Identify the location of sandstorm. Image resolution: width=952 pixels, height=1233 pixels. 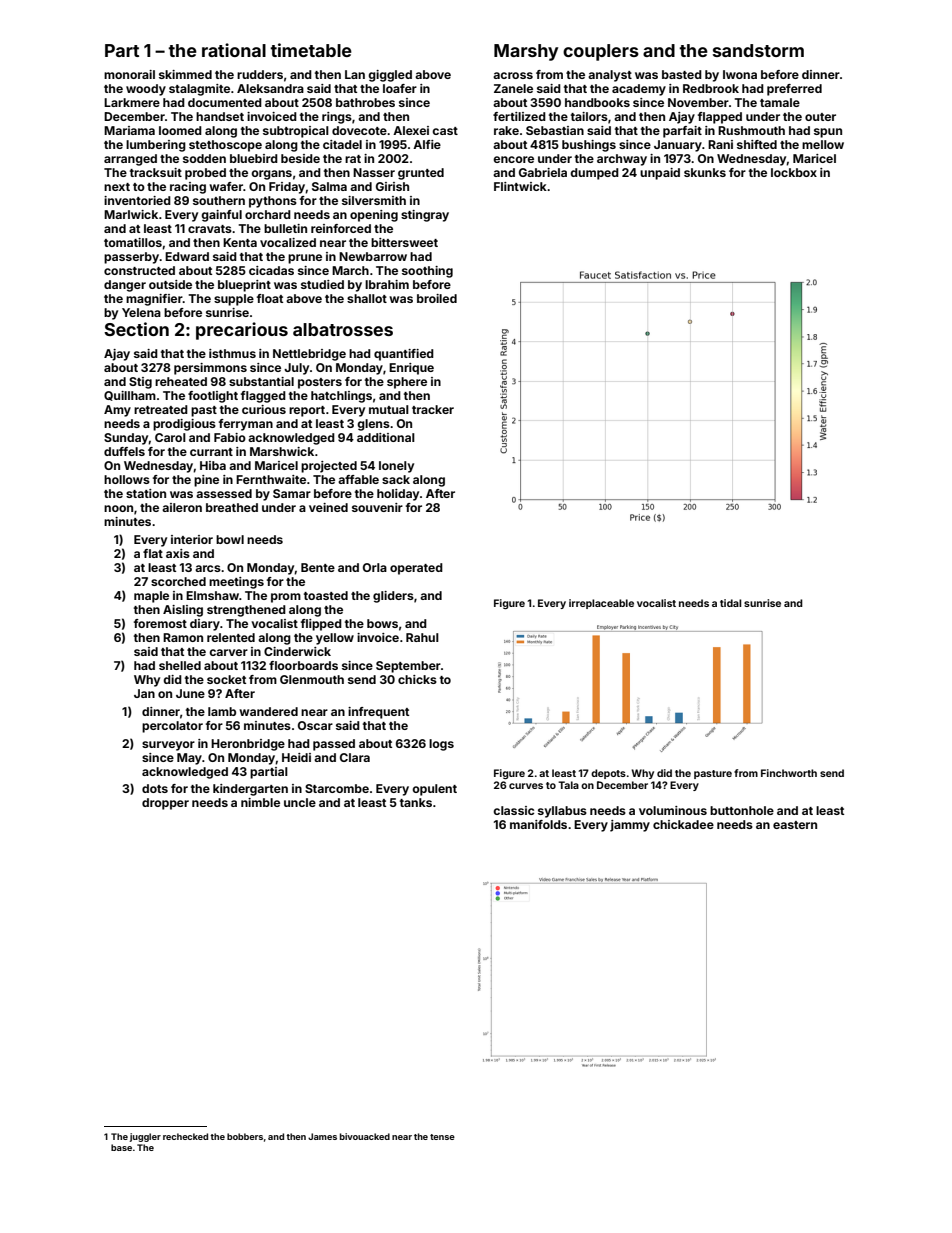
(758, 50).
